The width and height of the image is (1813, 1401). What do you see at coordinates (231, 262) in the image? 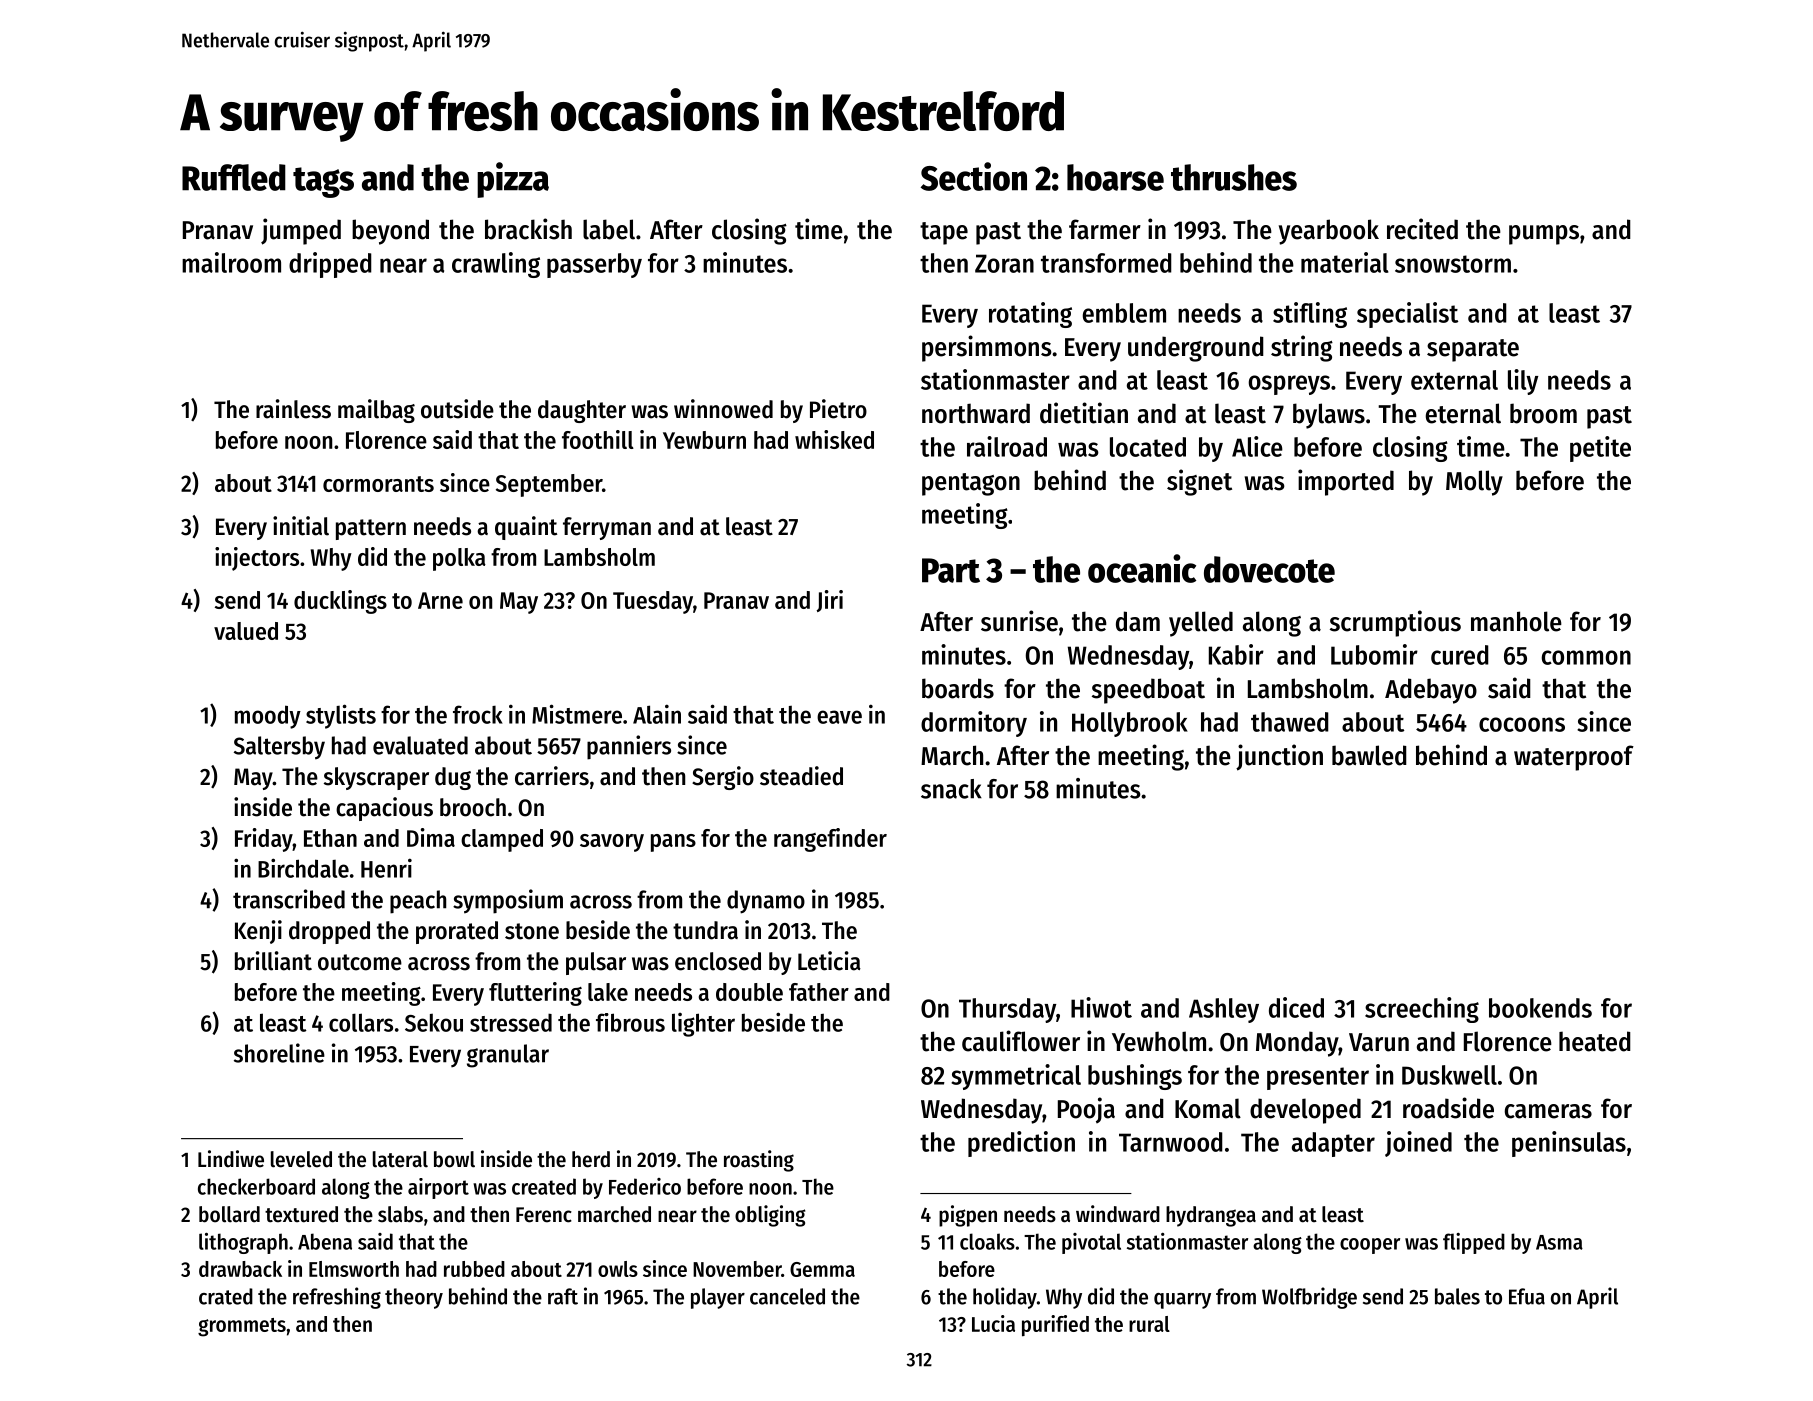
I see `mailroom` at bounding box center [231, 262].
